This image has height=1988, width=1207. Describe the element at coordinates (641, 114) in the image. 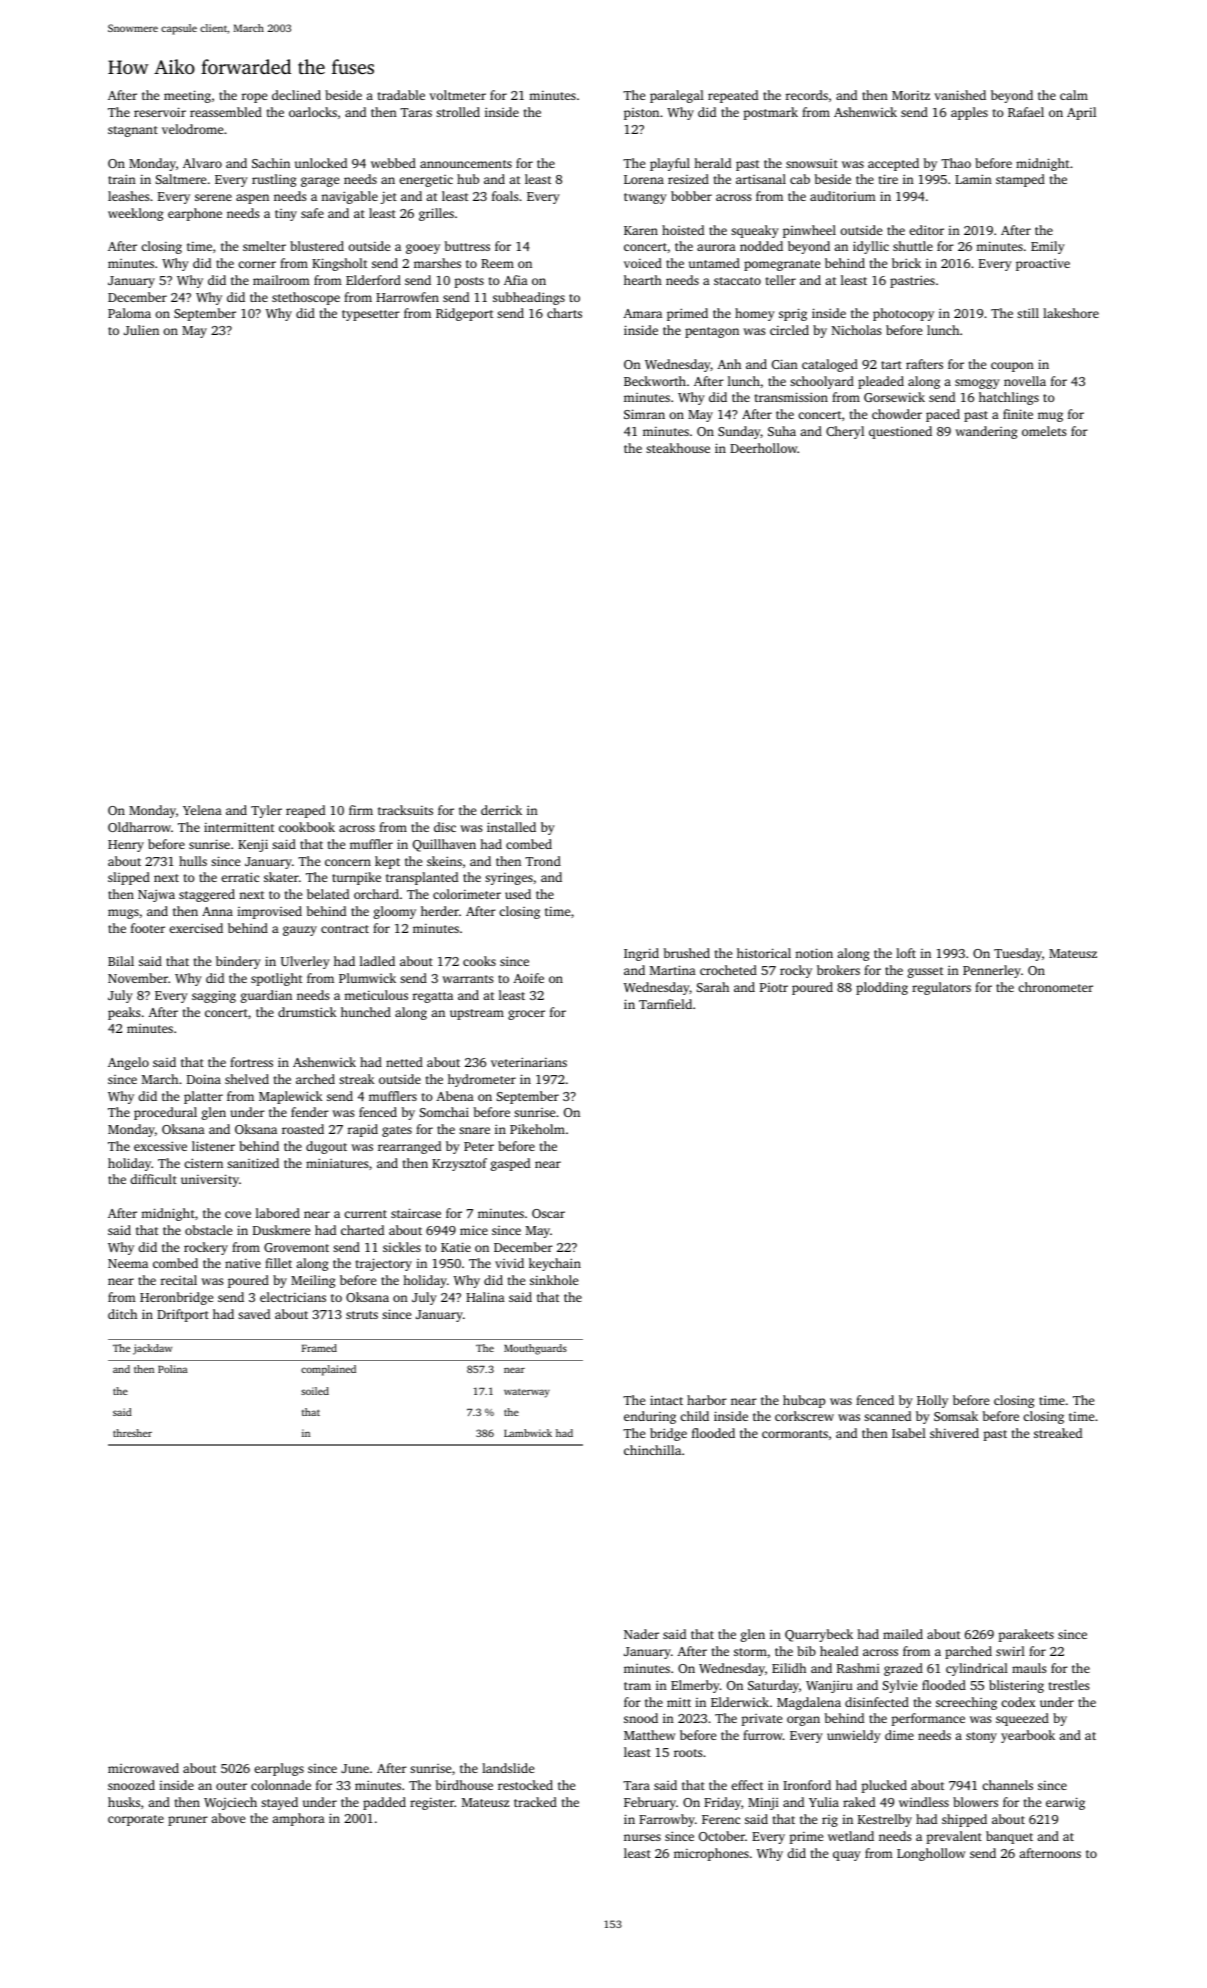

I see `piston` at that location.
